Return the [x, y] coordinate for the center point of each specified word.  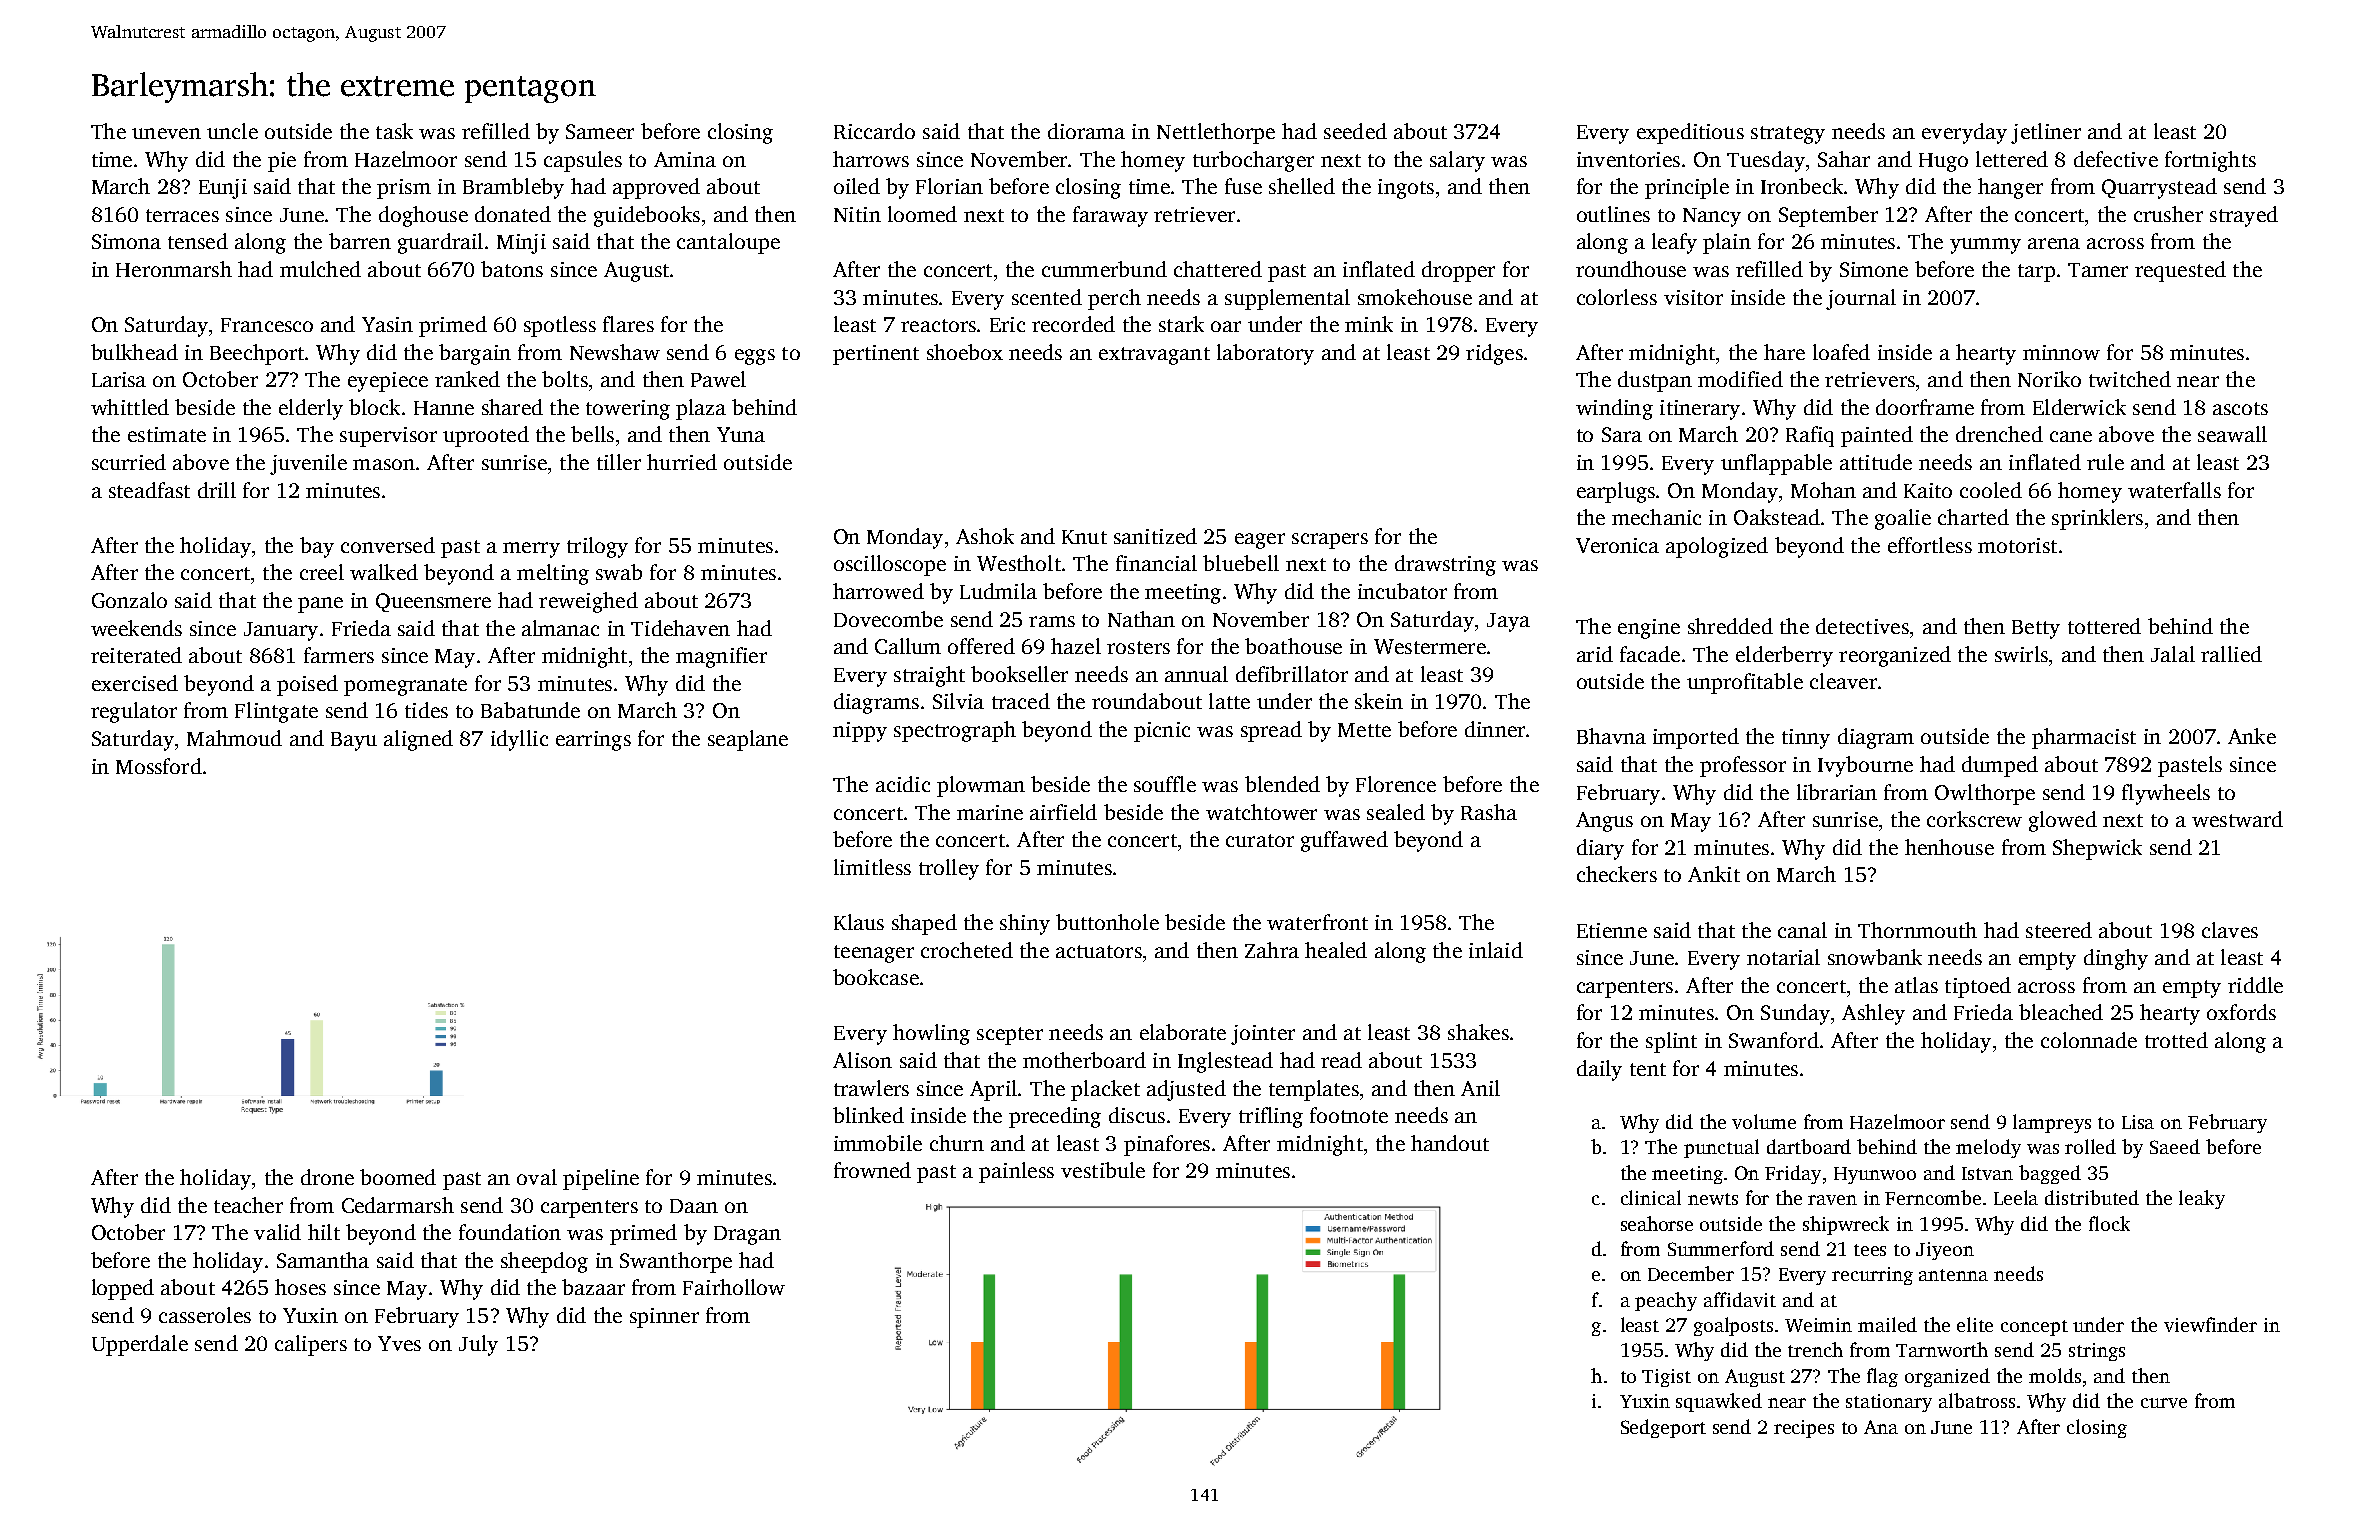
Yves [399, 1343]
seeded [1355, 131]
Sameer [600, 131]
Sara [1622, 434]
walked [384, 572]
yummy [1985, 246]
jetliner [2046, 133]
